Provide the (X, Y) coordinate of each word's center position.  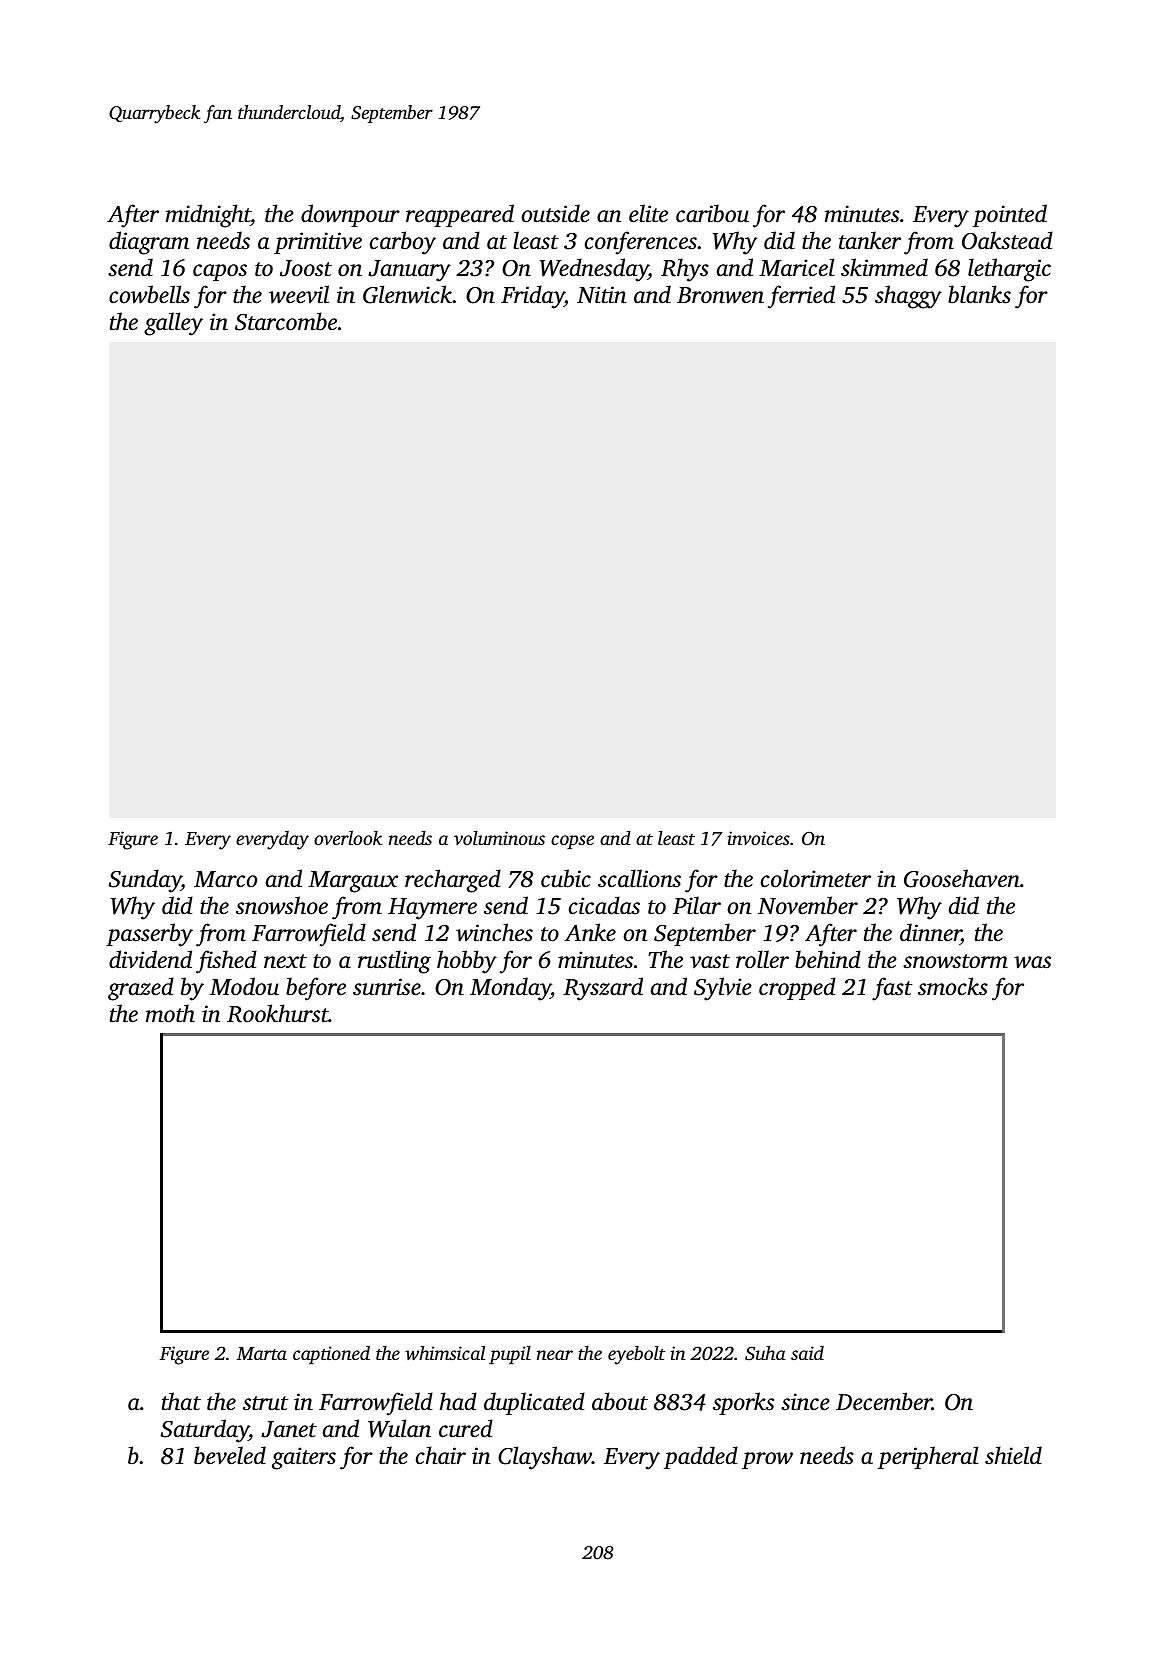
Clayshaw (545, 1458)
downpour (350, 215)
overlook (348, 837)
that (181, 1401)
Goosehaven (962, 878)
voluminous (499, 838)
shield (1013, 1455)
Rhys (685, 270)
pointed (1010, 215)
